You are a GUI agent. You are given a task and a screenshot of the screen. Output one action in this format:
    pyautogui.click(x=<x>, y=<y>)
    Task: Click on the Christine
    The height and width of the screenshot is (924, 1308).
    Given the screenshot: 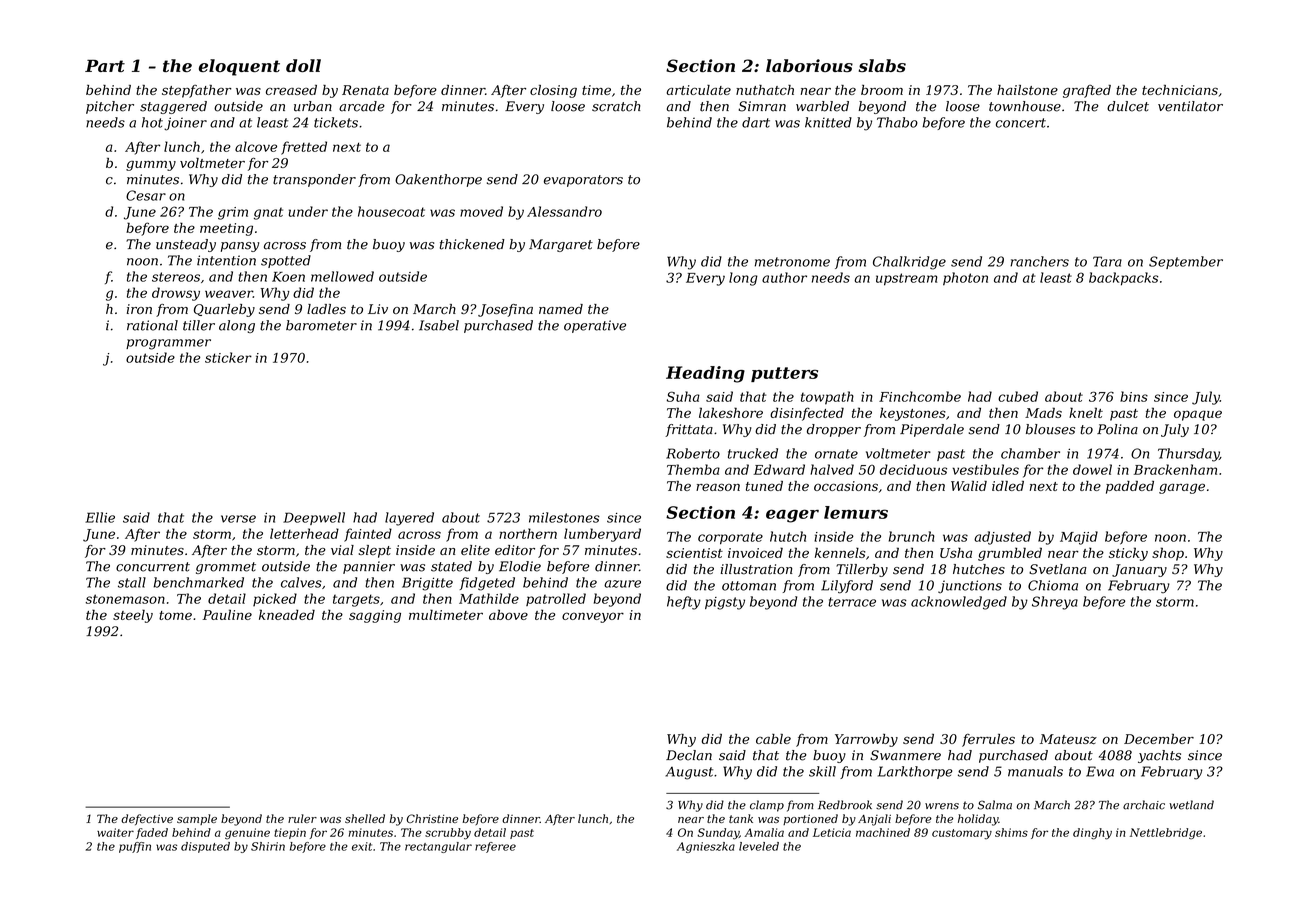 What is the action you would take?
    pyautogui.click(x=432, y=818)
